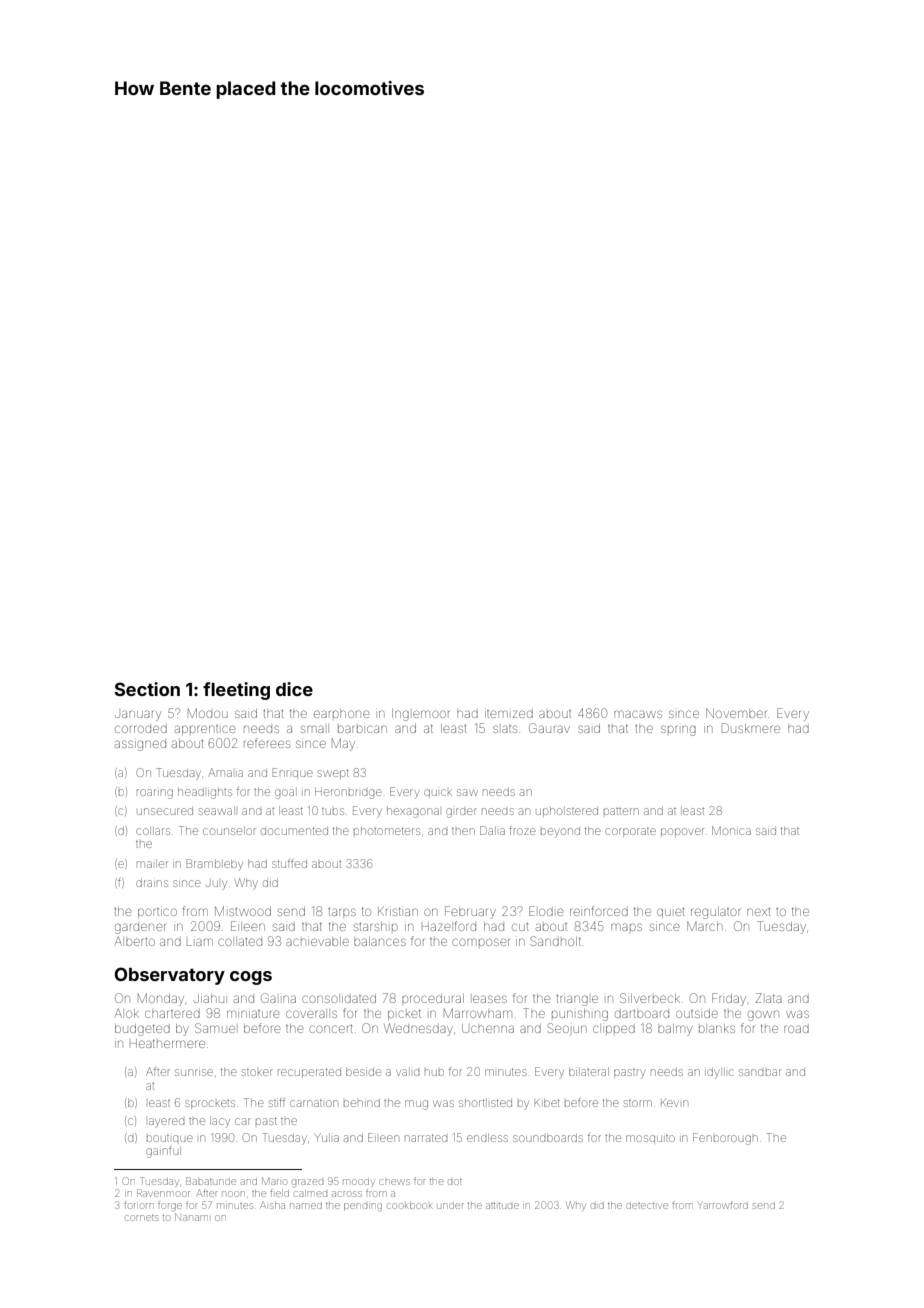 This screenshot has width=924, height=1308. Describe the element at coordinates (451, 1206) in the screenshot. I see `under` at that location.
